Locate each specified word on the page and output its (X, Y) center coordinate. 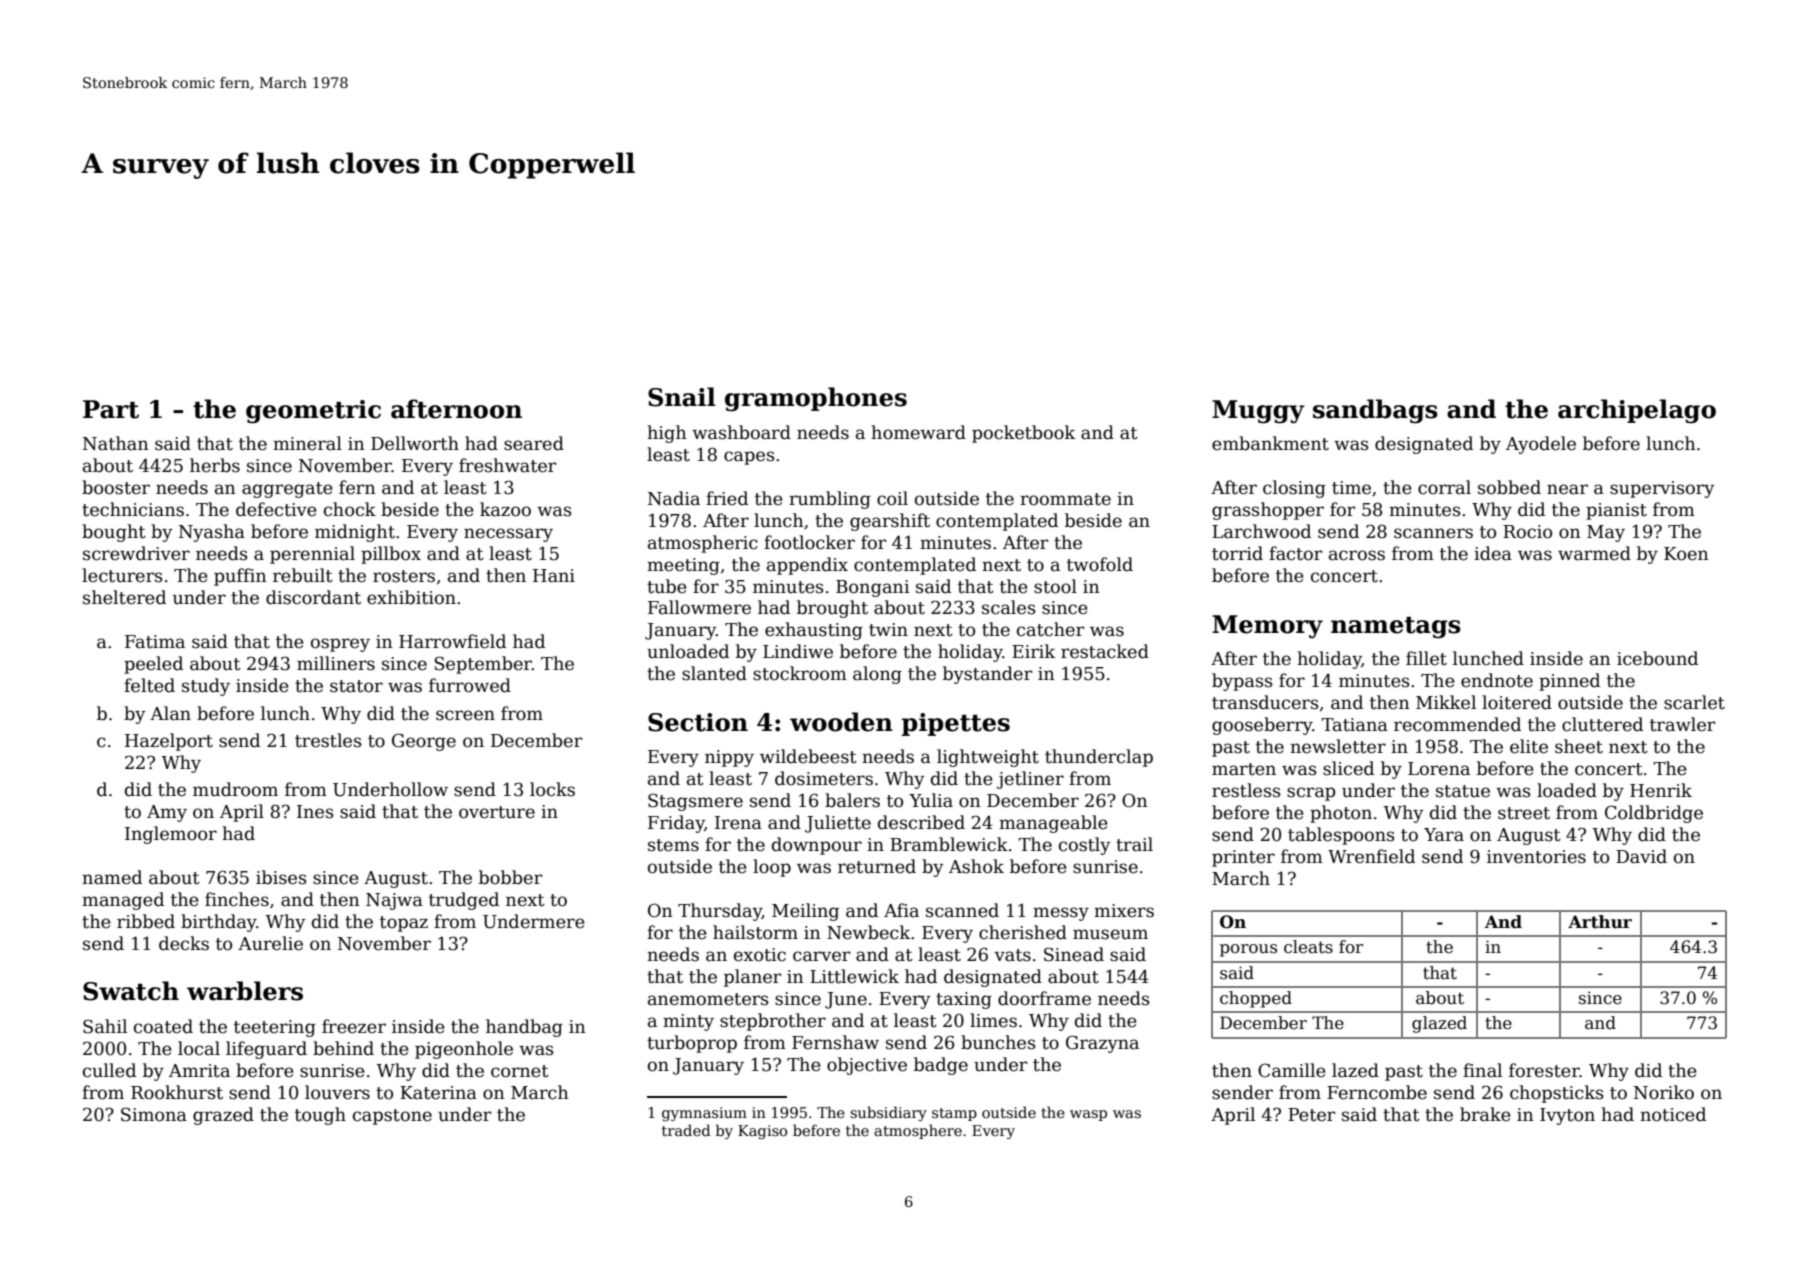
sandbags (1375, 411)
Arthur (1600, 922)
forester (1544, 1070)
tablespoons (1341, 836)
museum (1110, 934)
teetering (275, 1028)
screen (465, 715)
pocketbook (1023, 434)
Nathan (116, 443)
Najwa (394, 901)
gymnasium (704, 1114)
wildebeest (808, 756)
